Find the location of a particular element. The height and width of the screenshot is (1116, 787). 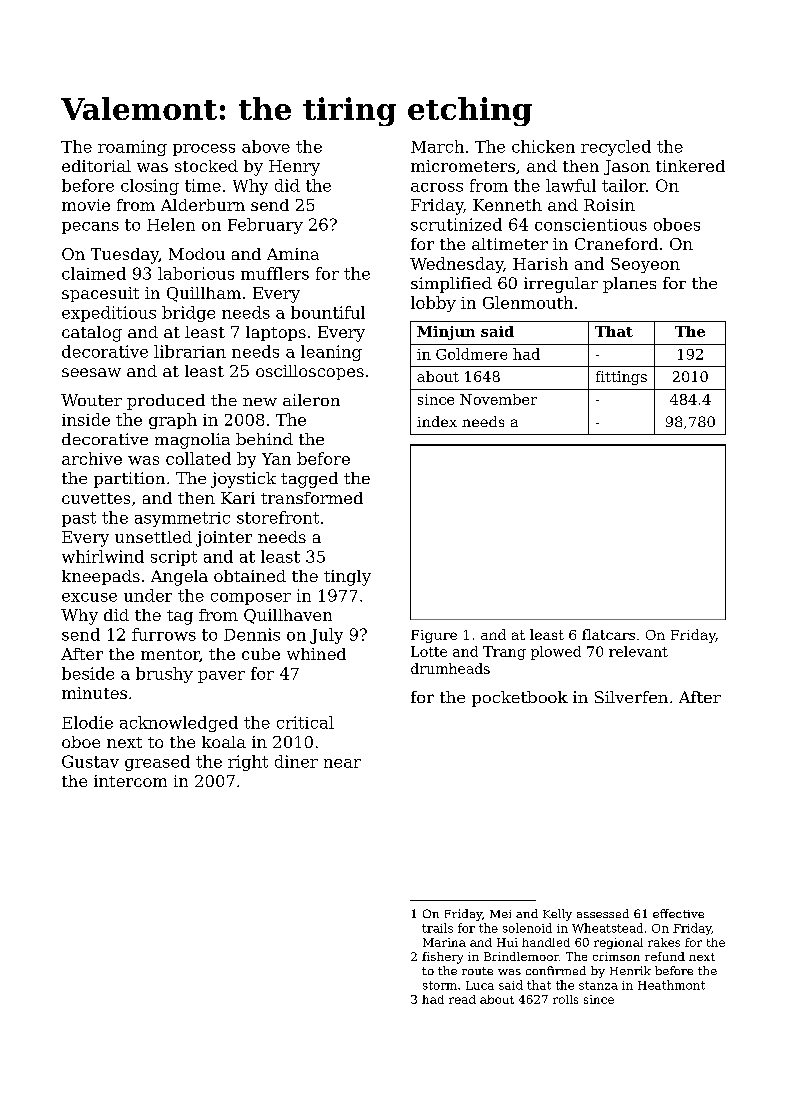

beside is located at coordinates (88, 673).
